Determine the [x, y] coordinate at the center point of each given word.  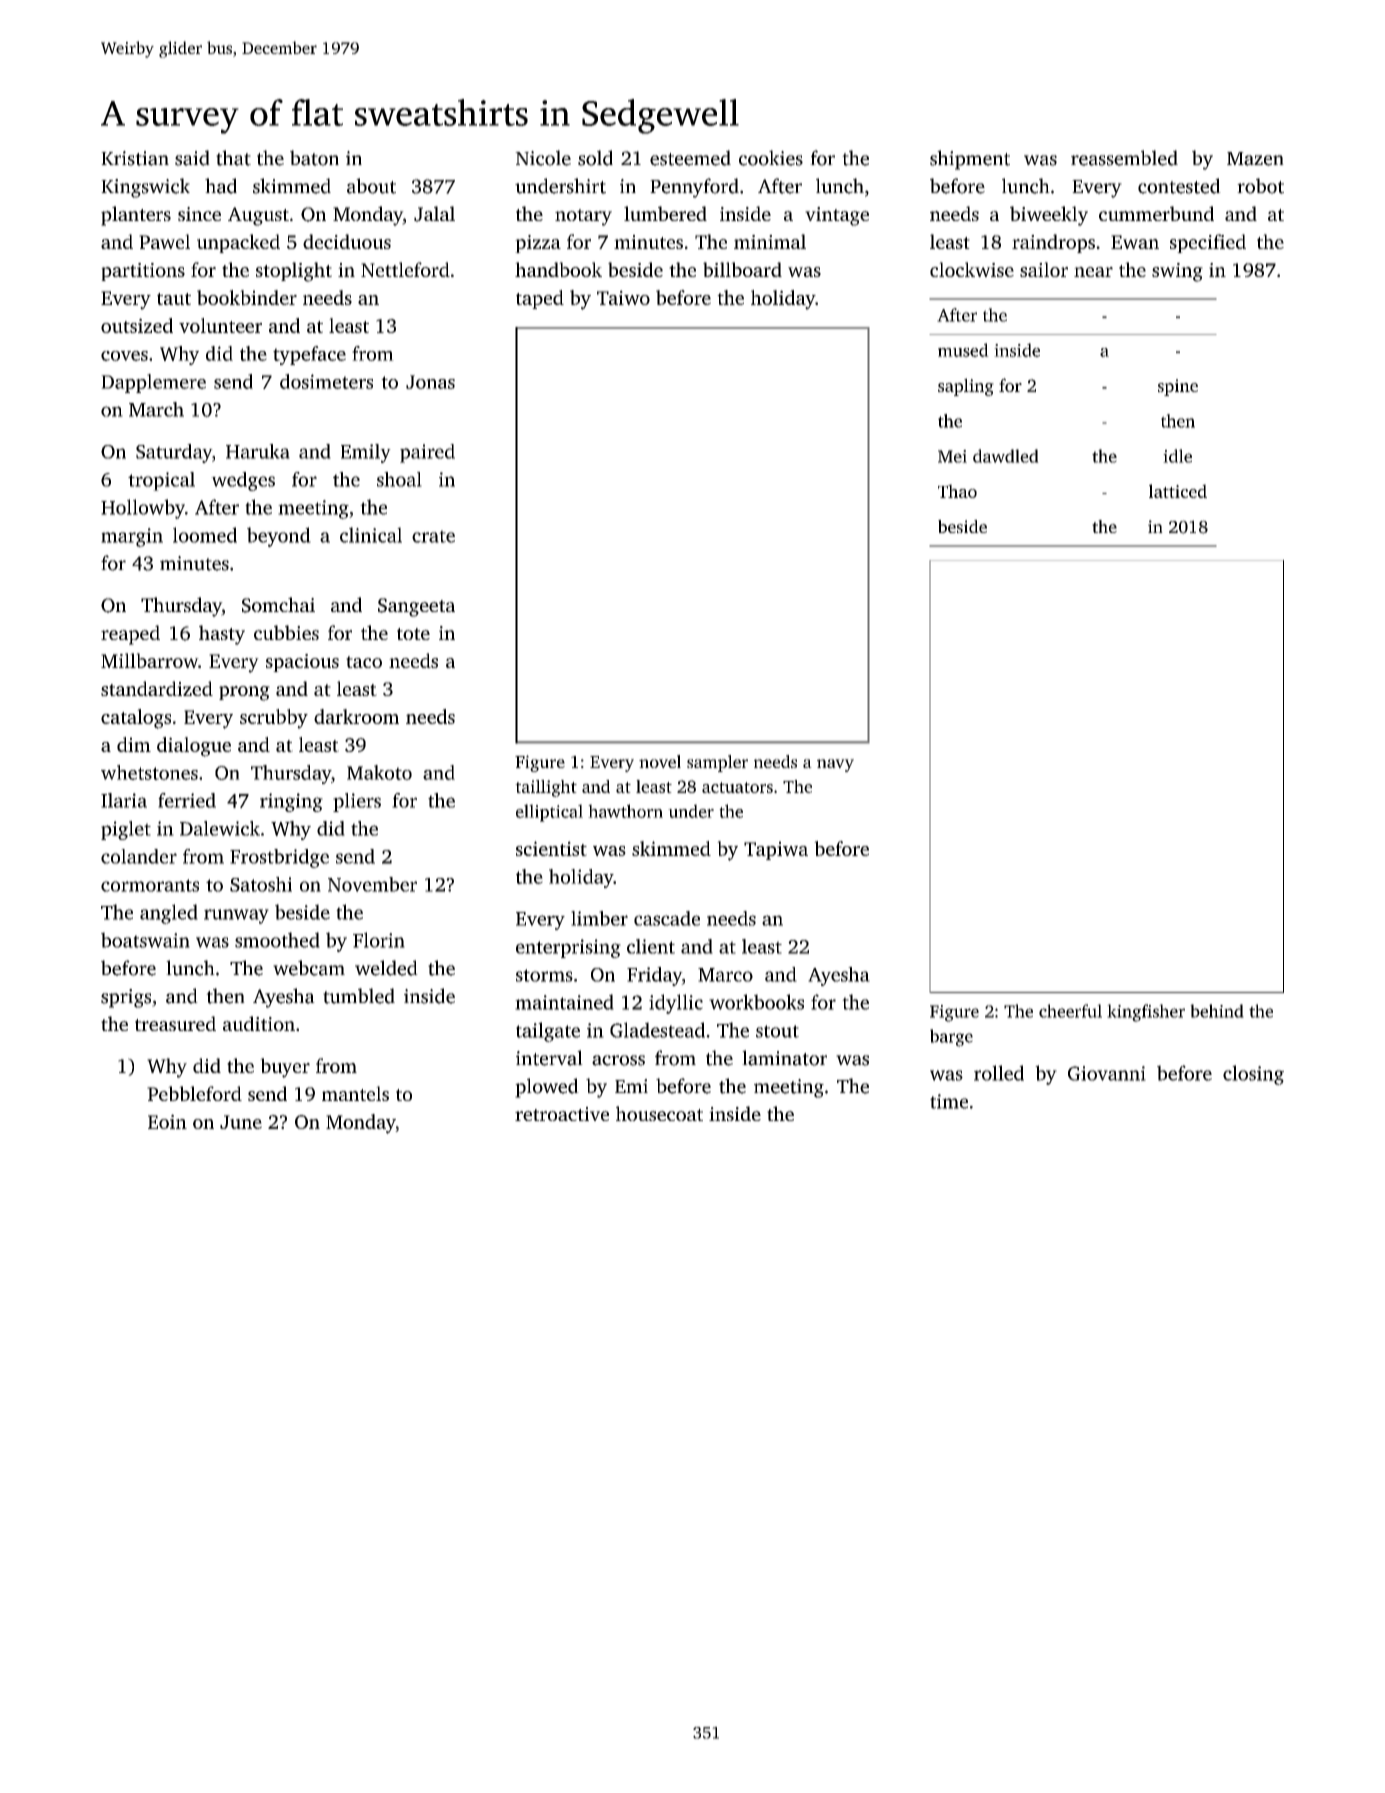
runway [236, 916]
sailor [1044, 269]
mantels [355, 1093]
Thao [957, 491]
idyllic [676, 1004]
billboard [742, 269]
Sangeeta [416, 607]
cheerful [1070, 1011]
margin [132, 537]
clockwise [972, 269]
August [258, 216]
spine [1178, 387]
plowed [547, 1088]
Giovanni [1107, 1073]
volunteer [220, 325]
